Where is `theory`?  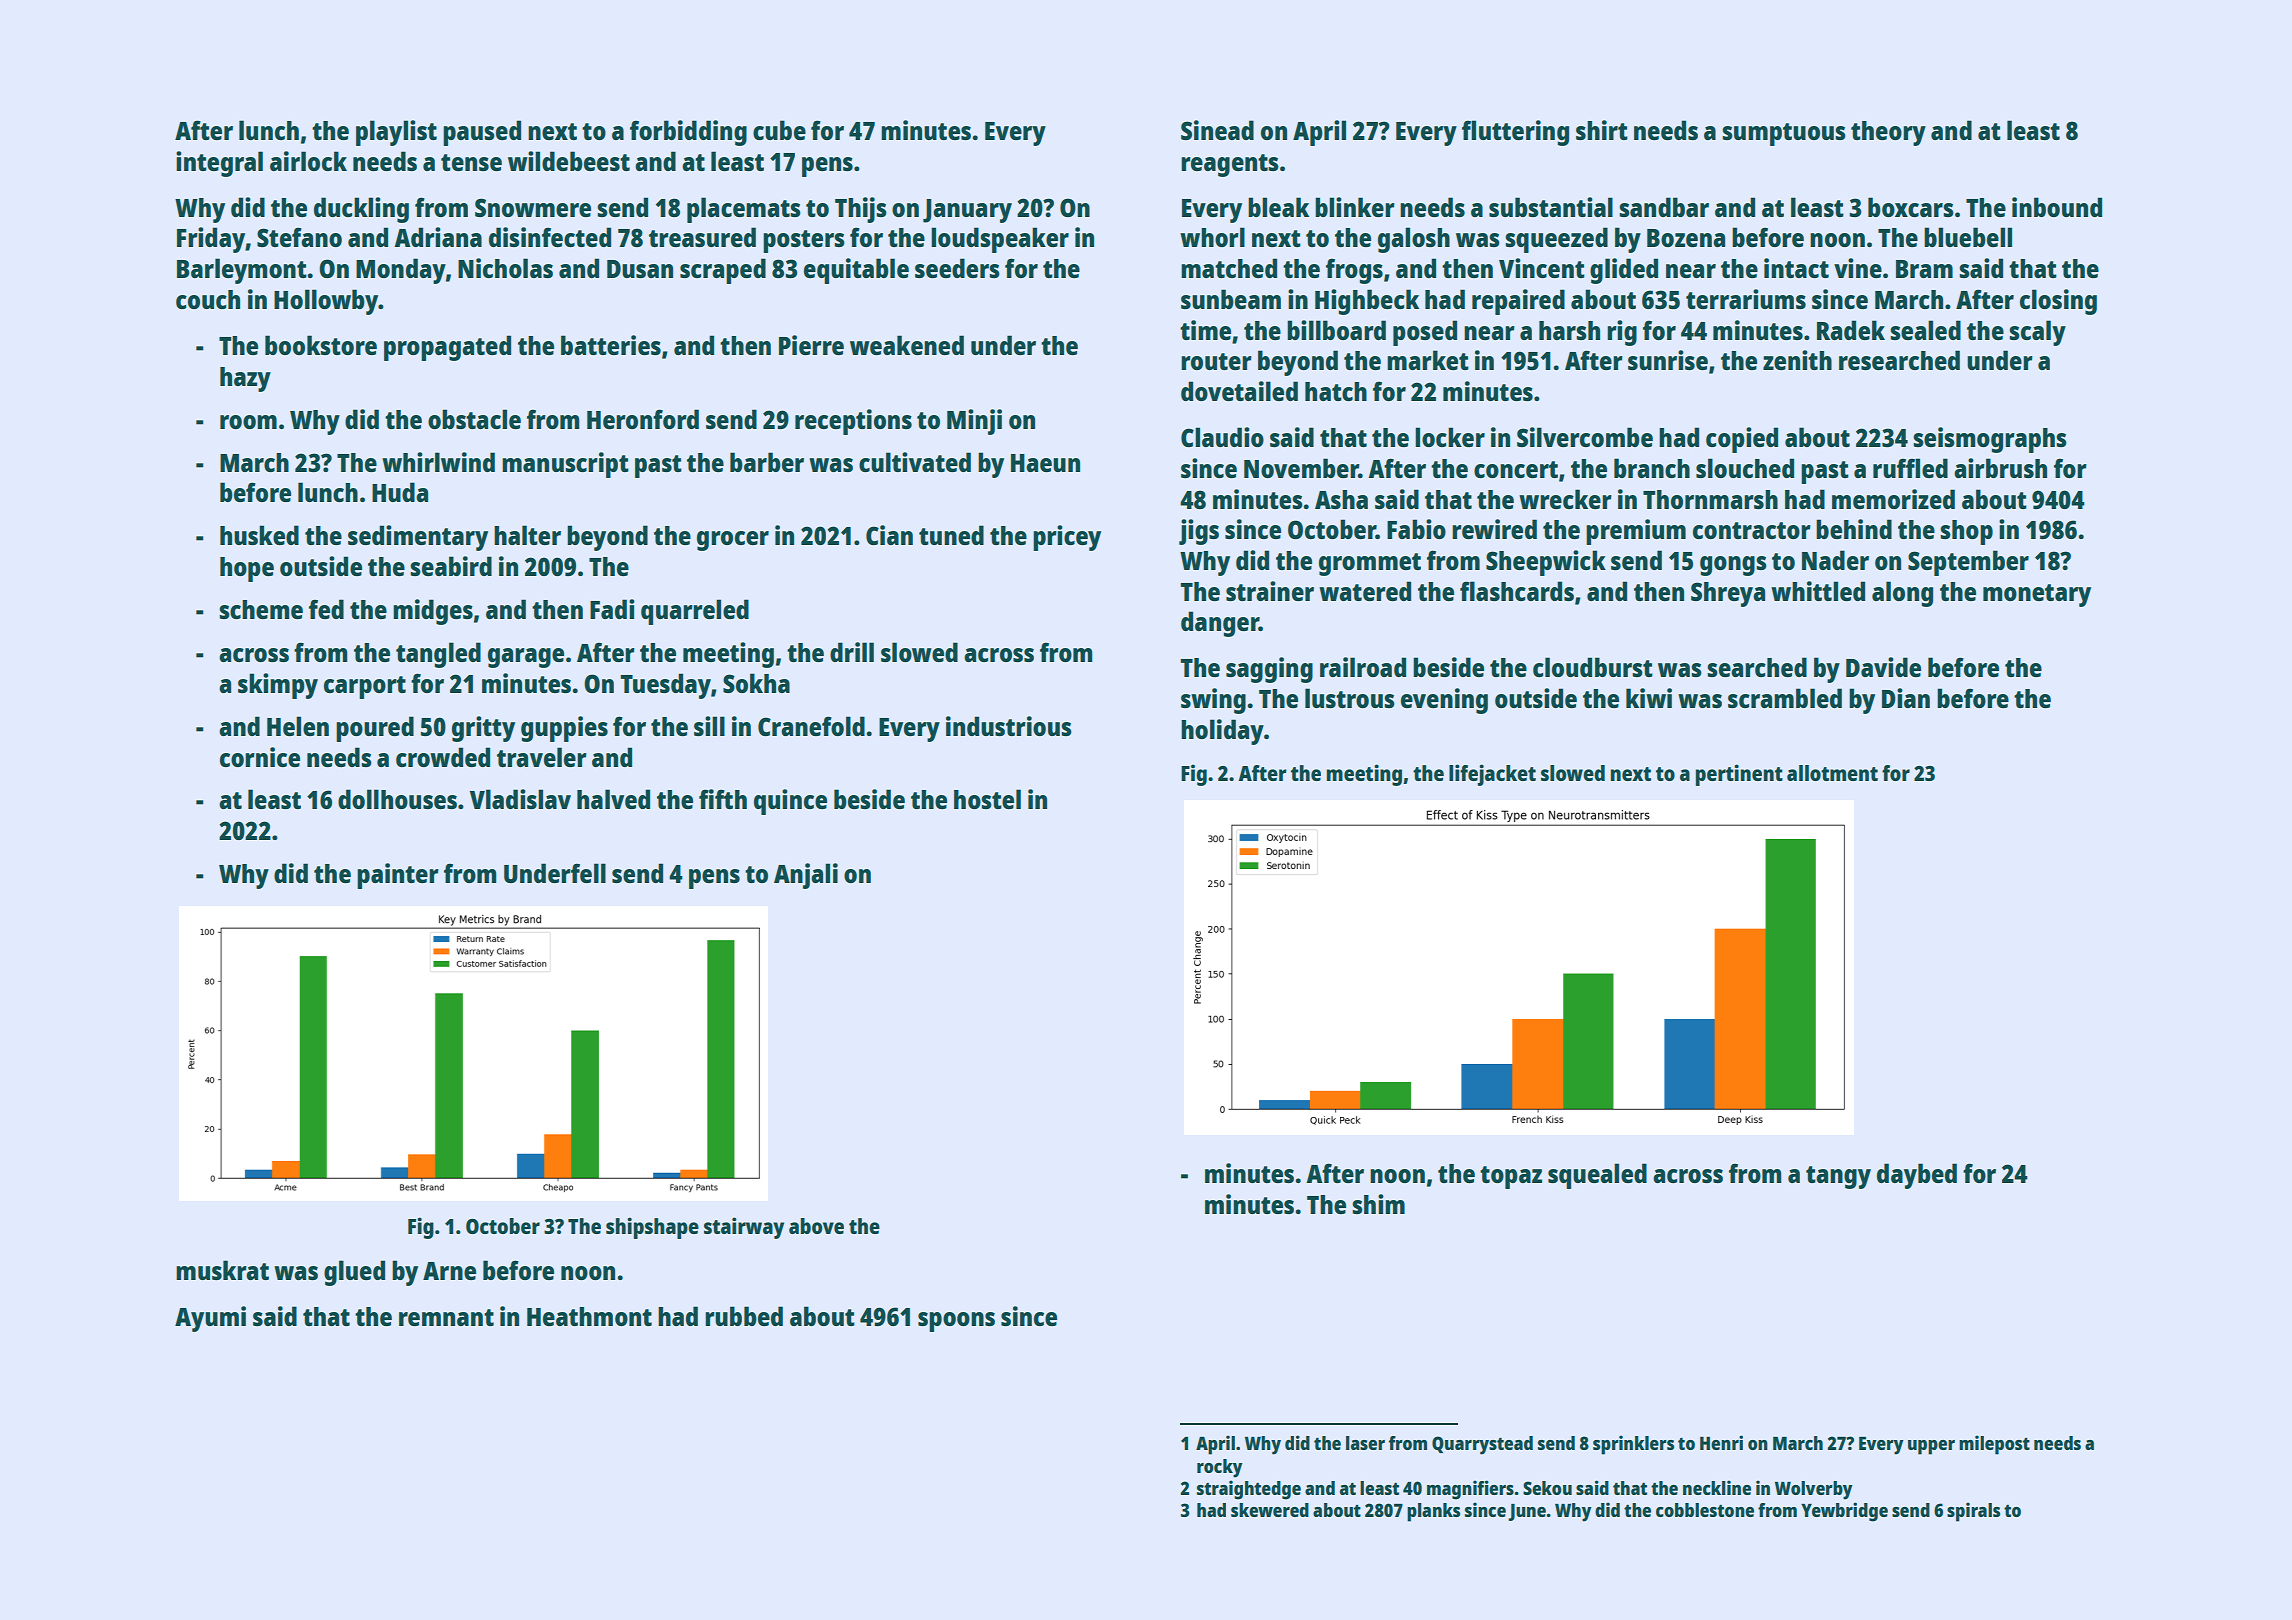
theory is located at coordinates (1888, 133).
